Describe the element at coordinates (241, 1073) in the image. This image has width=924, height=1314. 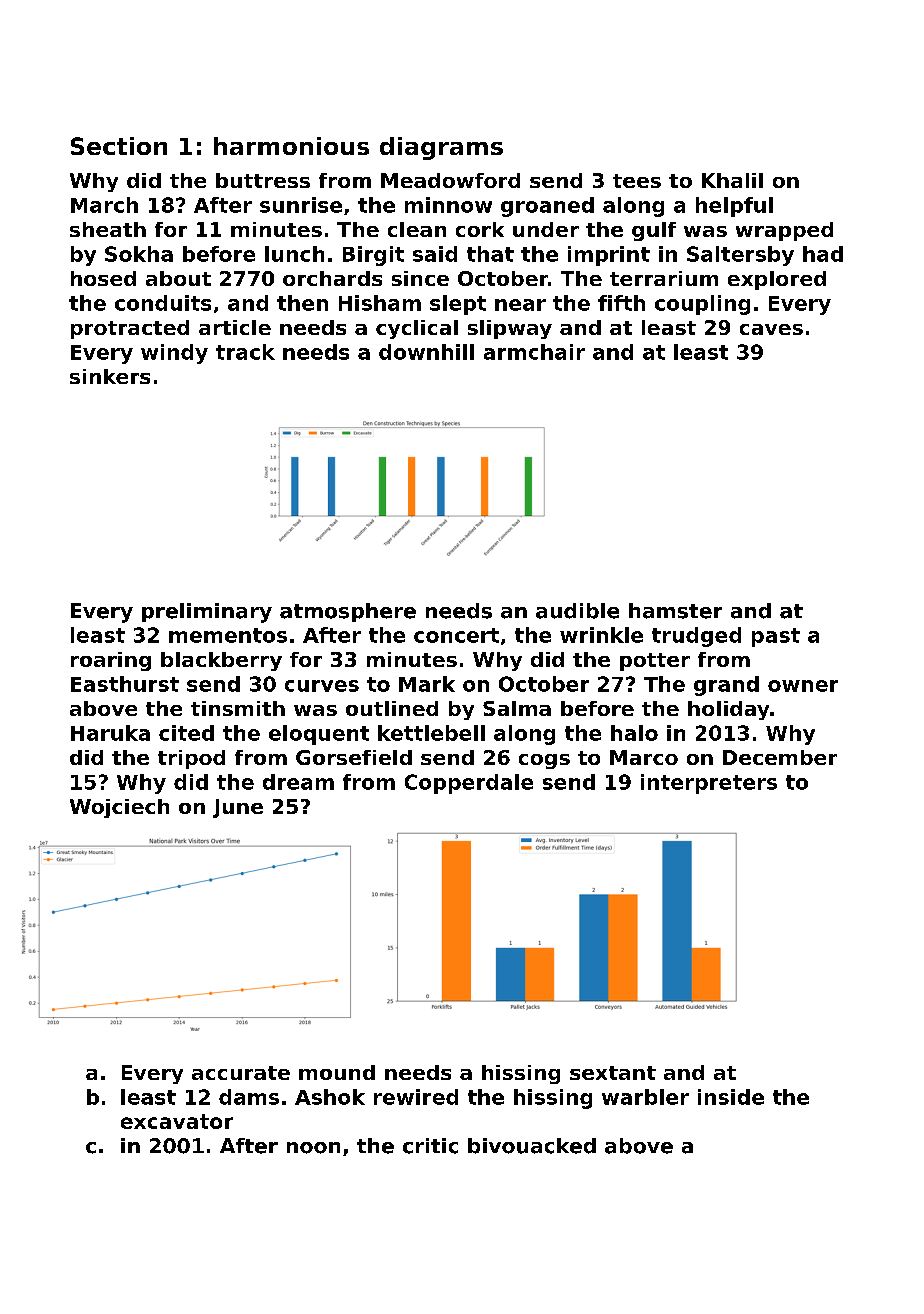
I see `accurate` at that location.
